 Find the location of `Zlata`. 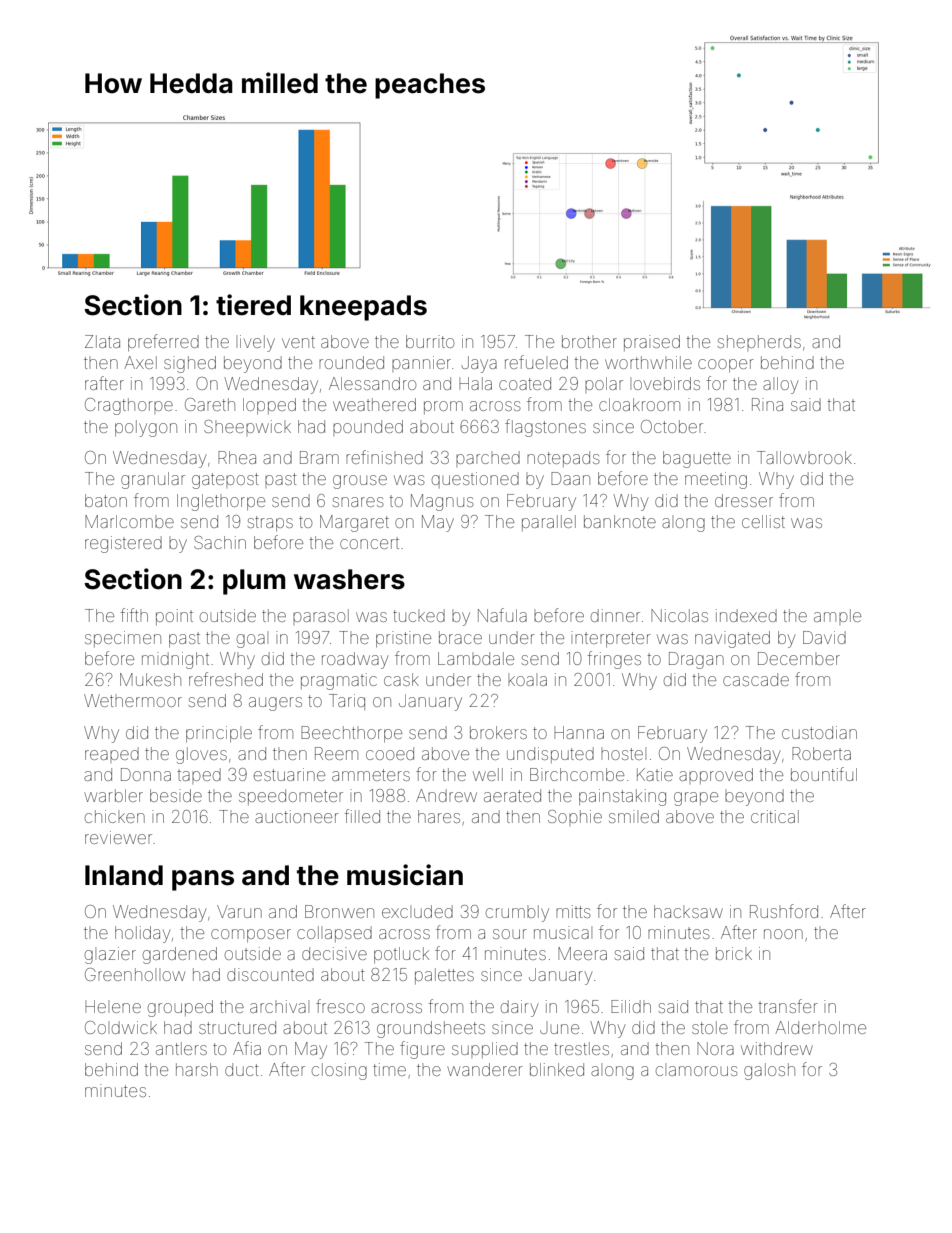

Zlata is located at coordinates (102, 341).
